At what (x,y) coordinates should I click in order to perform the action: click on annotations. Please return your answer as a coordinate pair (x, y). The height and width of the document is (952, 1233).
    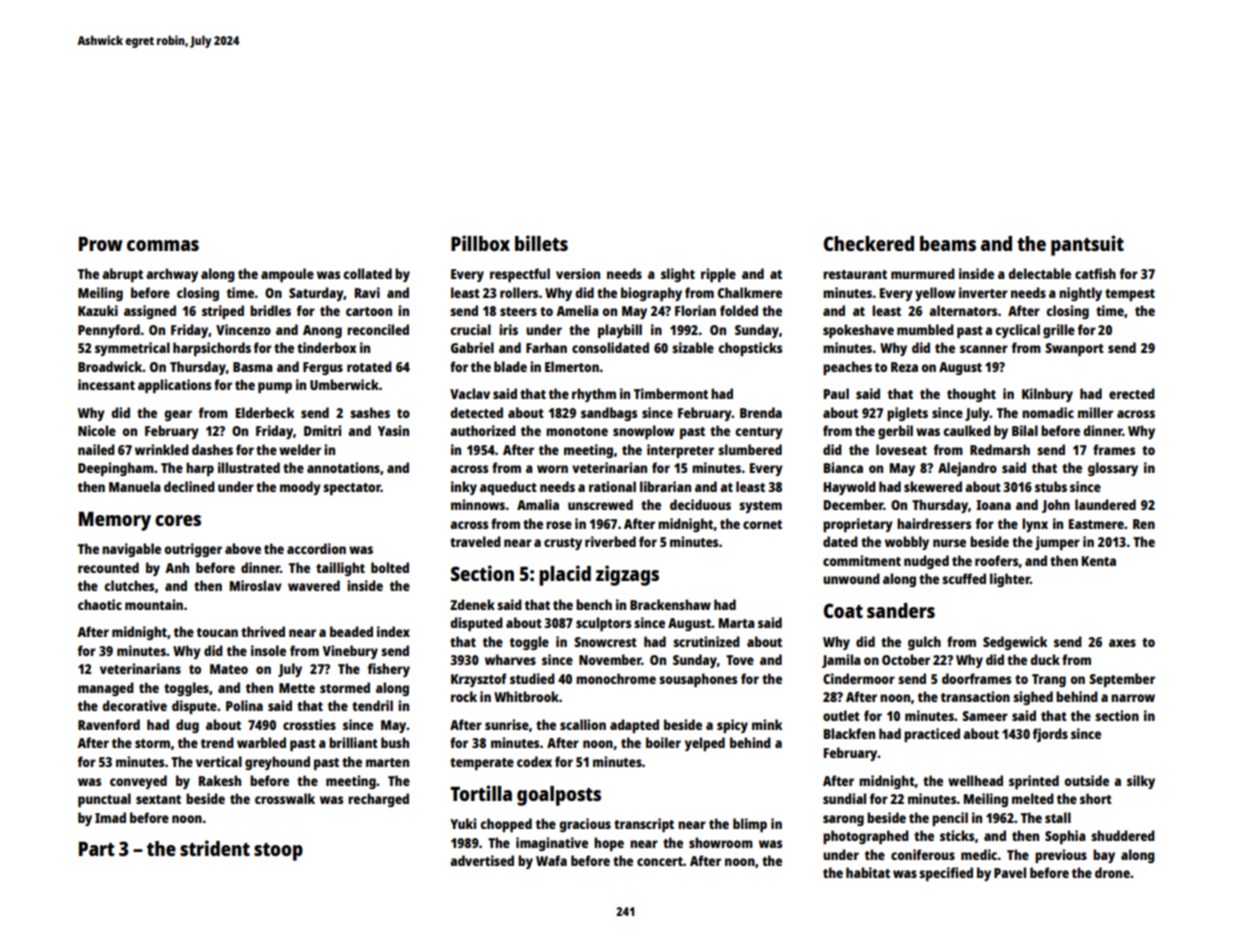
    Looking at the image, I should click on (343, 467).
